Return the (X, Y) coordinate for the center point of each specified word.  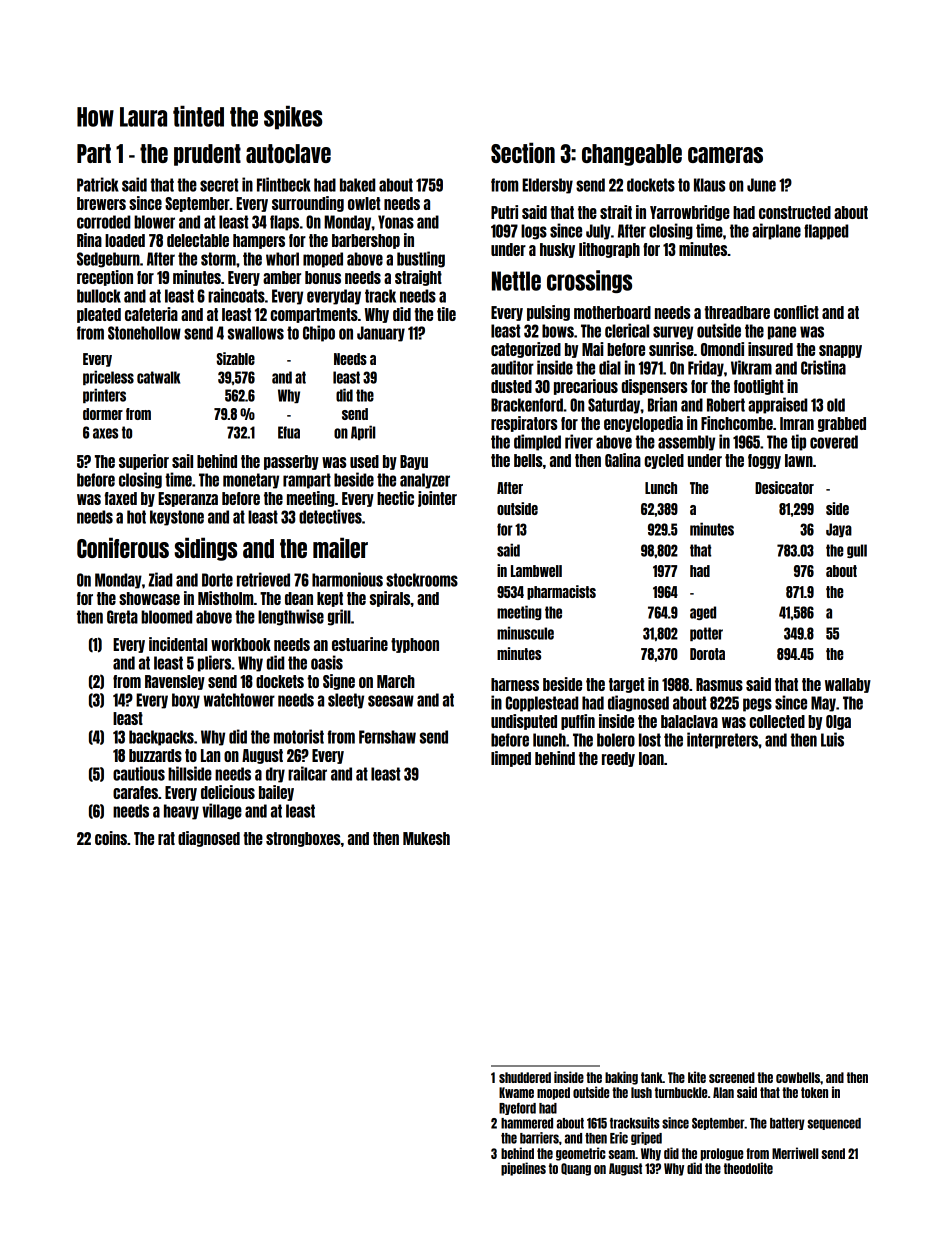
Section (523, 152)
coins (111, 838)
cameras (725, 155)
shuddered (525, 1077)
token (814, 1092)
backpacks (161, 738)
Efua (289, 432)
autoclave (288, 153)
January (381, 334)
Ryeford (517, 1109)
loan (651, 758)
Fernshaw (387, 737)
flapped (826, 232)
